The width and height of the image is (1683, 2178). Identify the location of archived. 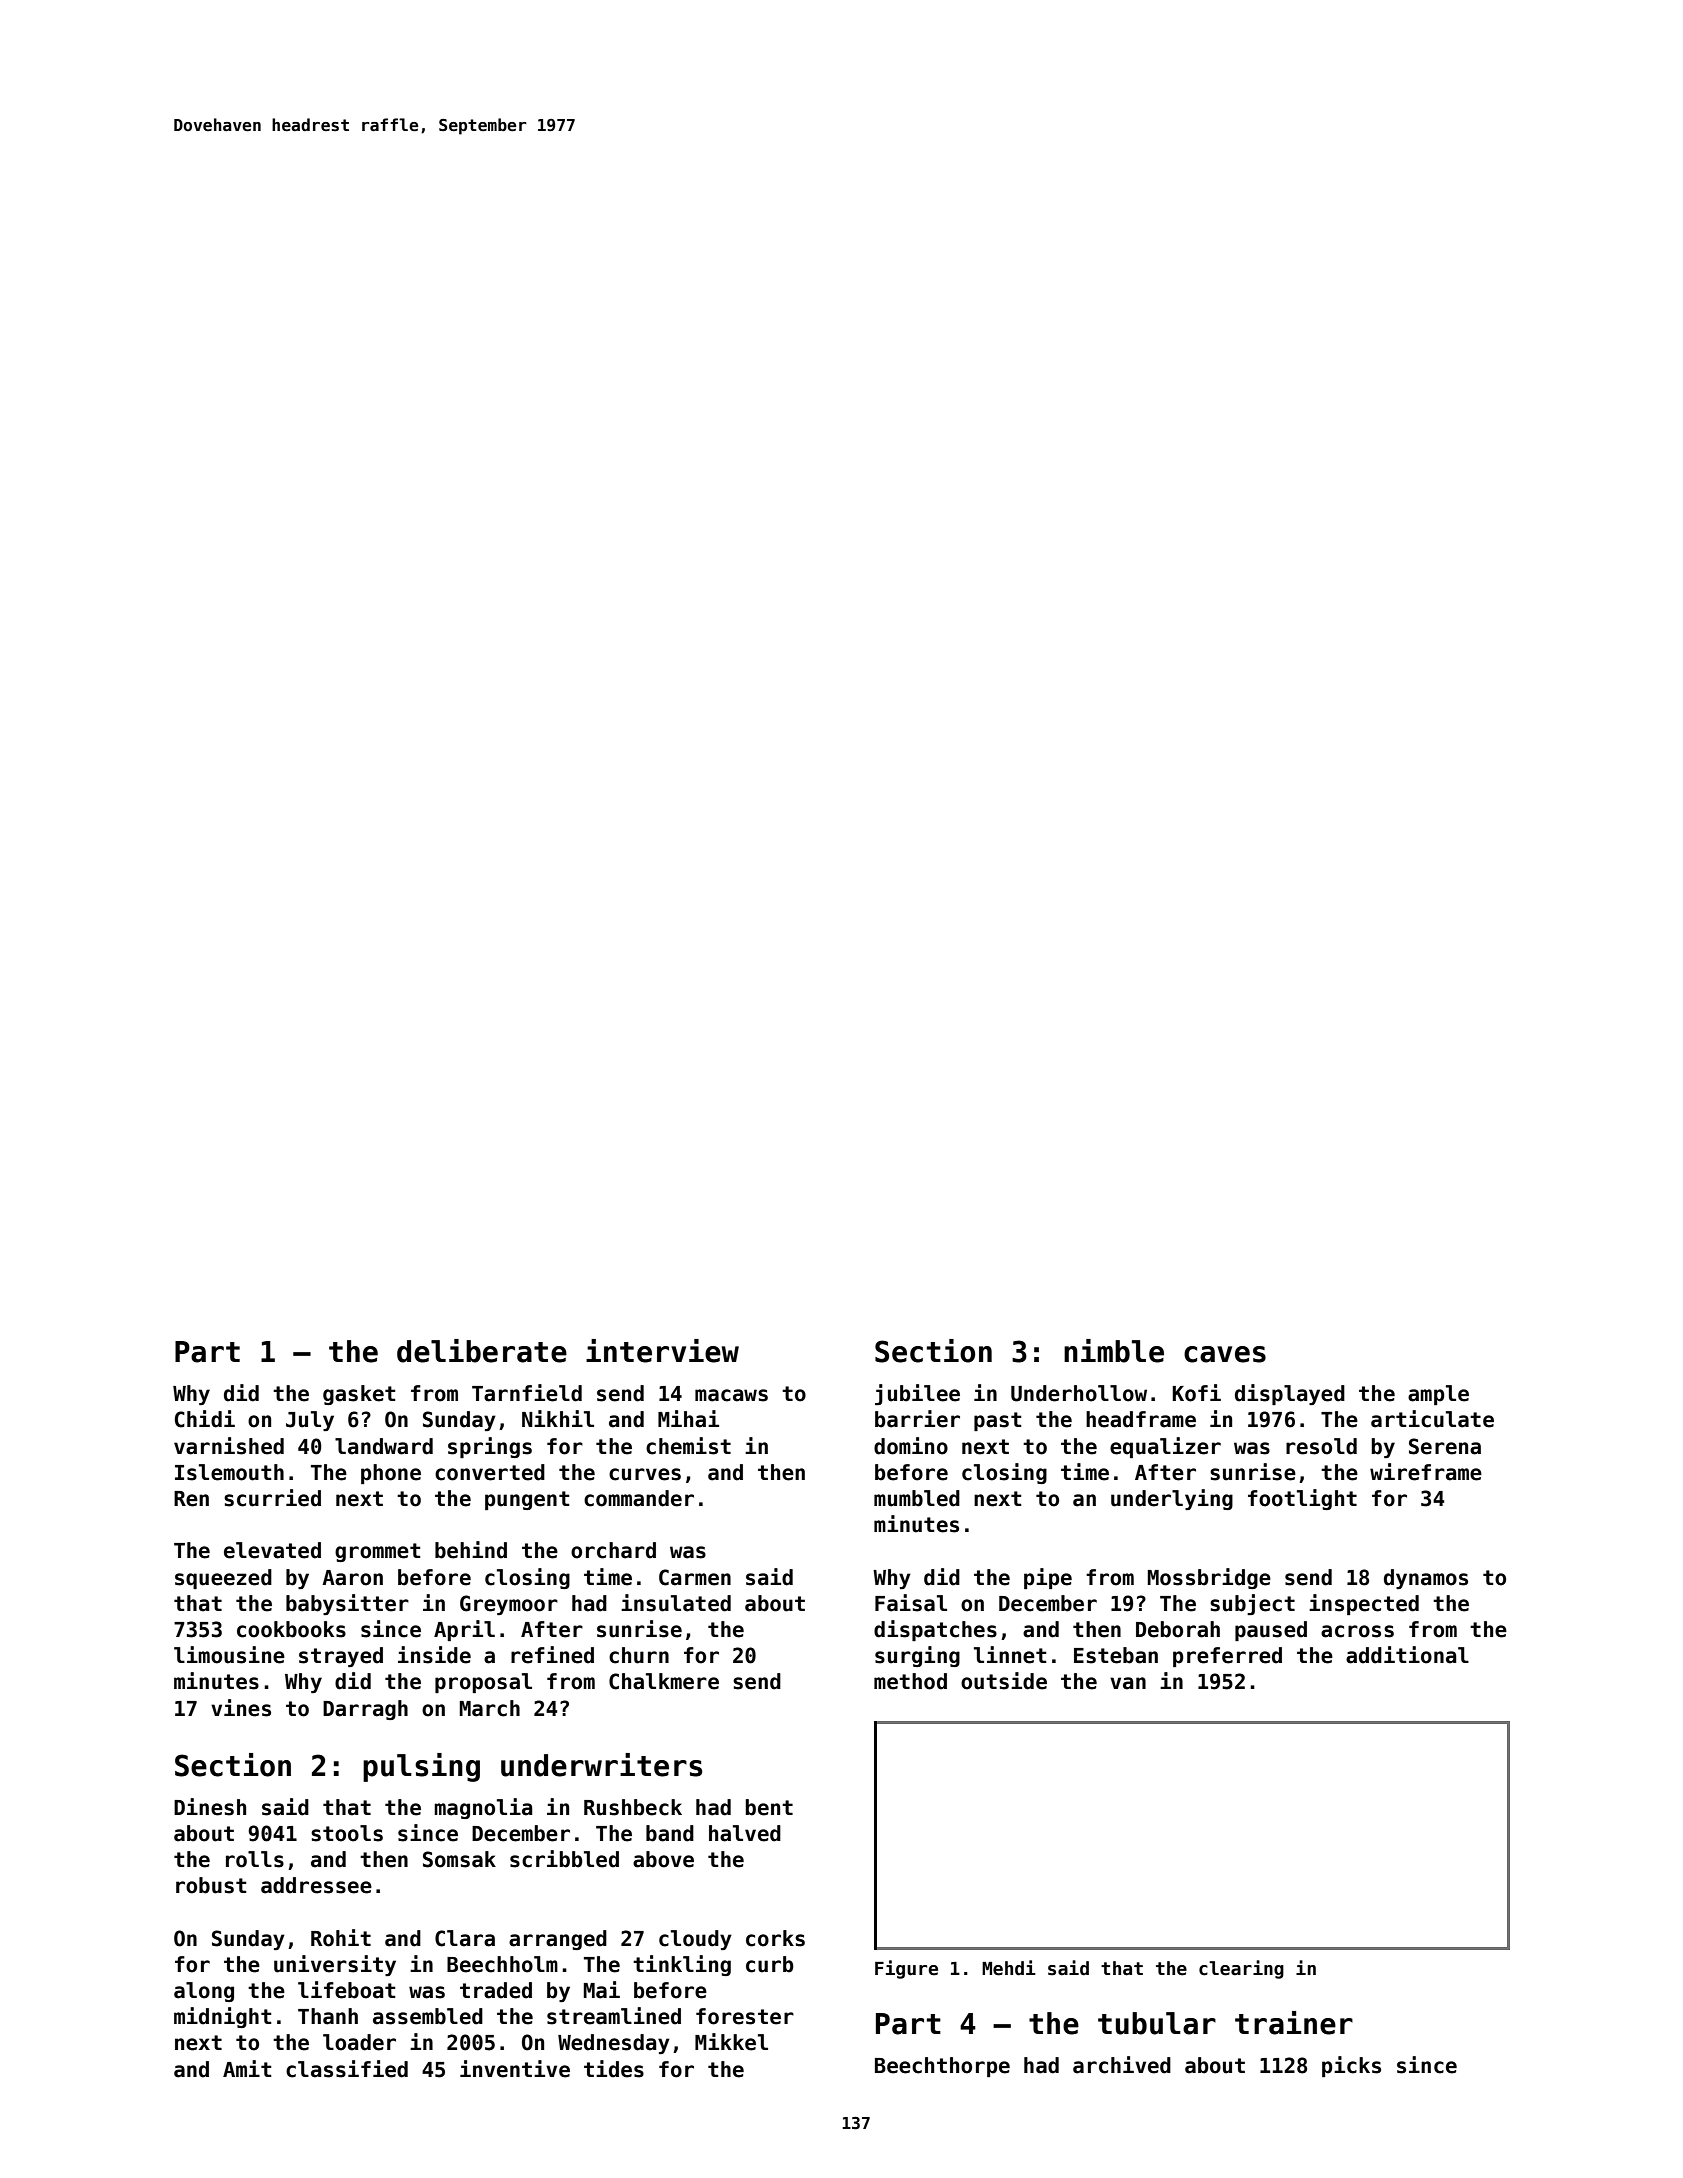
(1122, 2065).
